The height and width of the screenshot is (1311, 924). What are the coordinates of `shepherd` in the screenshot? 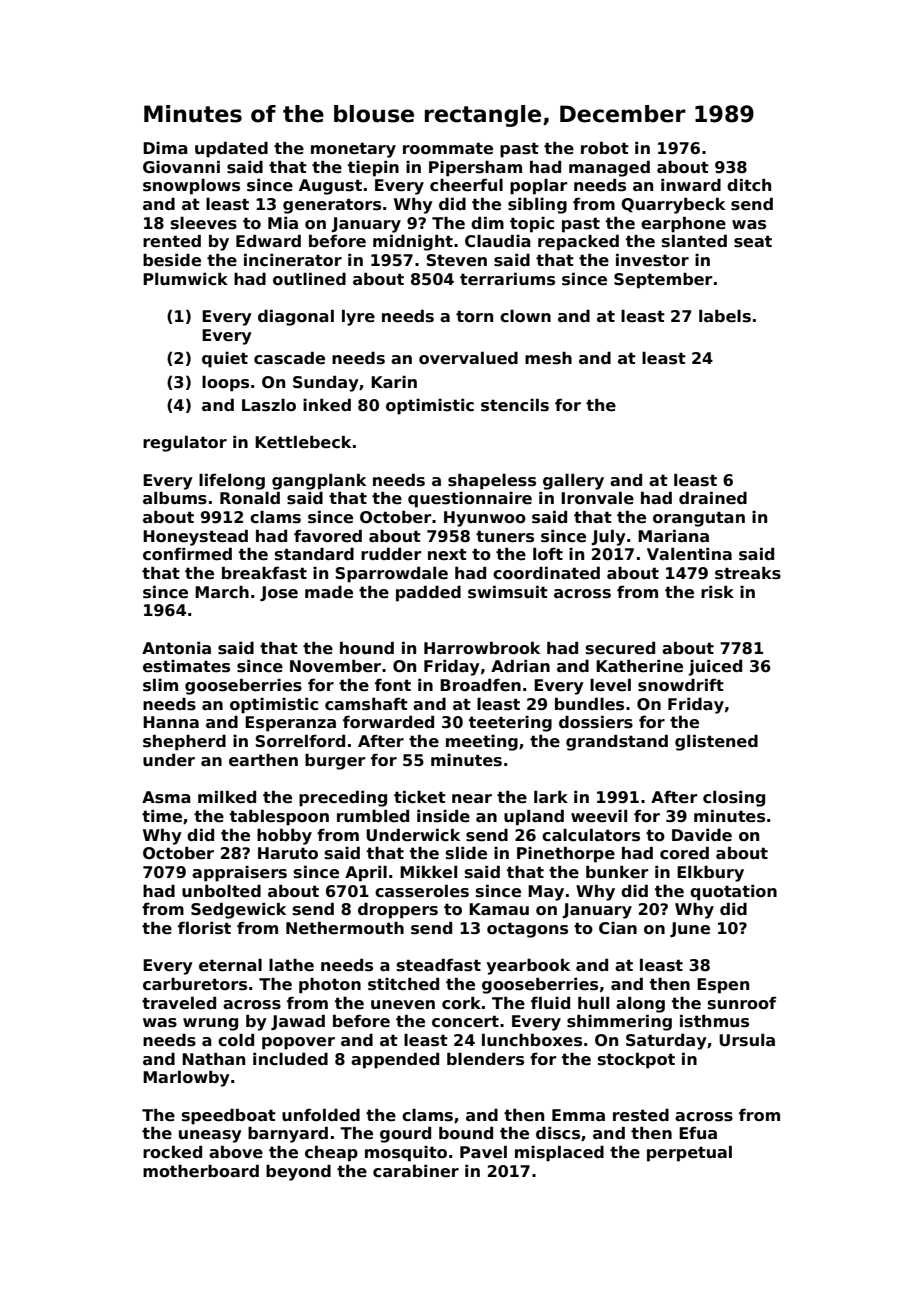 It's located at (184, 742).
